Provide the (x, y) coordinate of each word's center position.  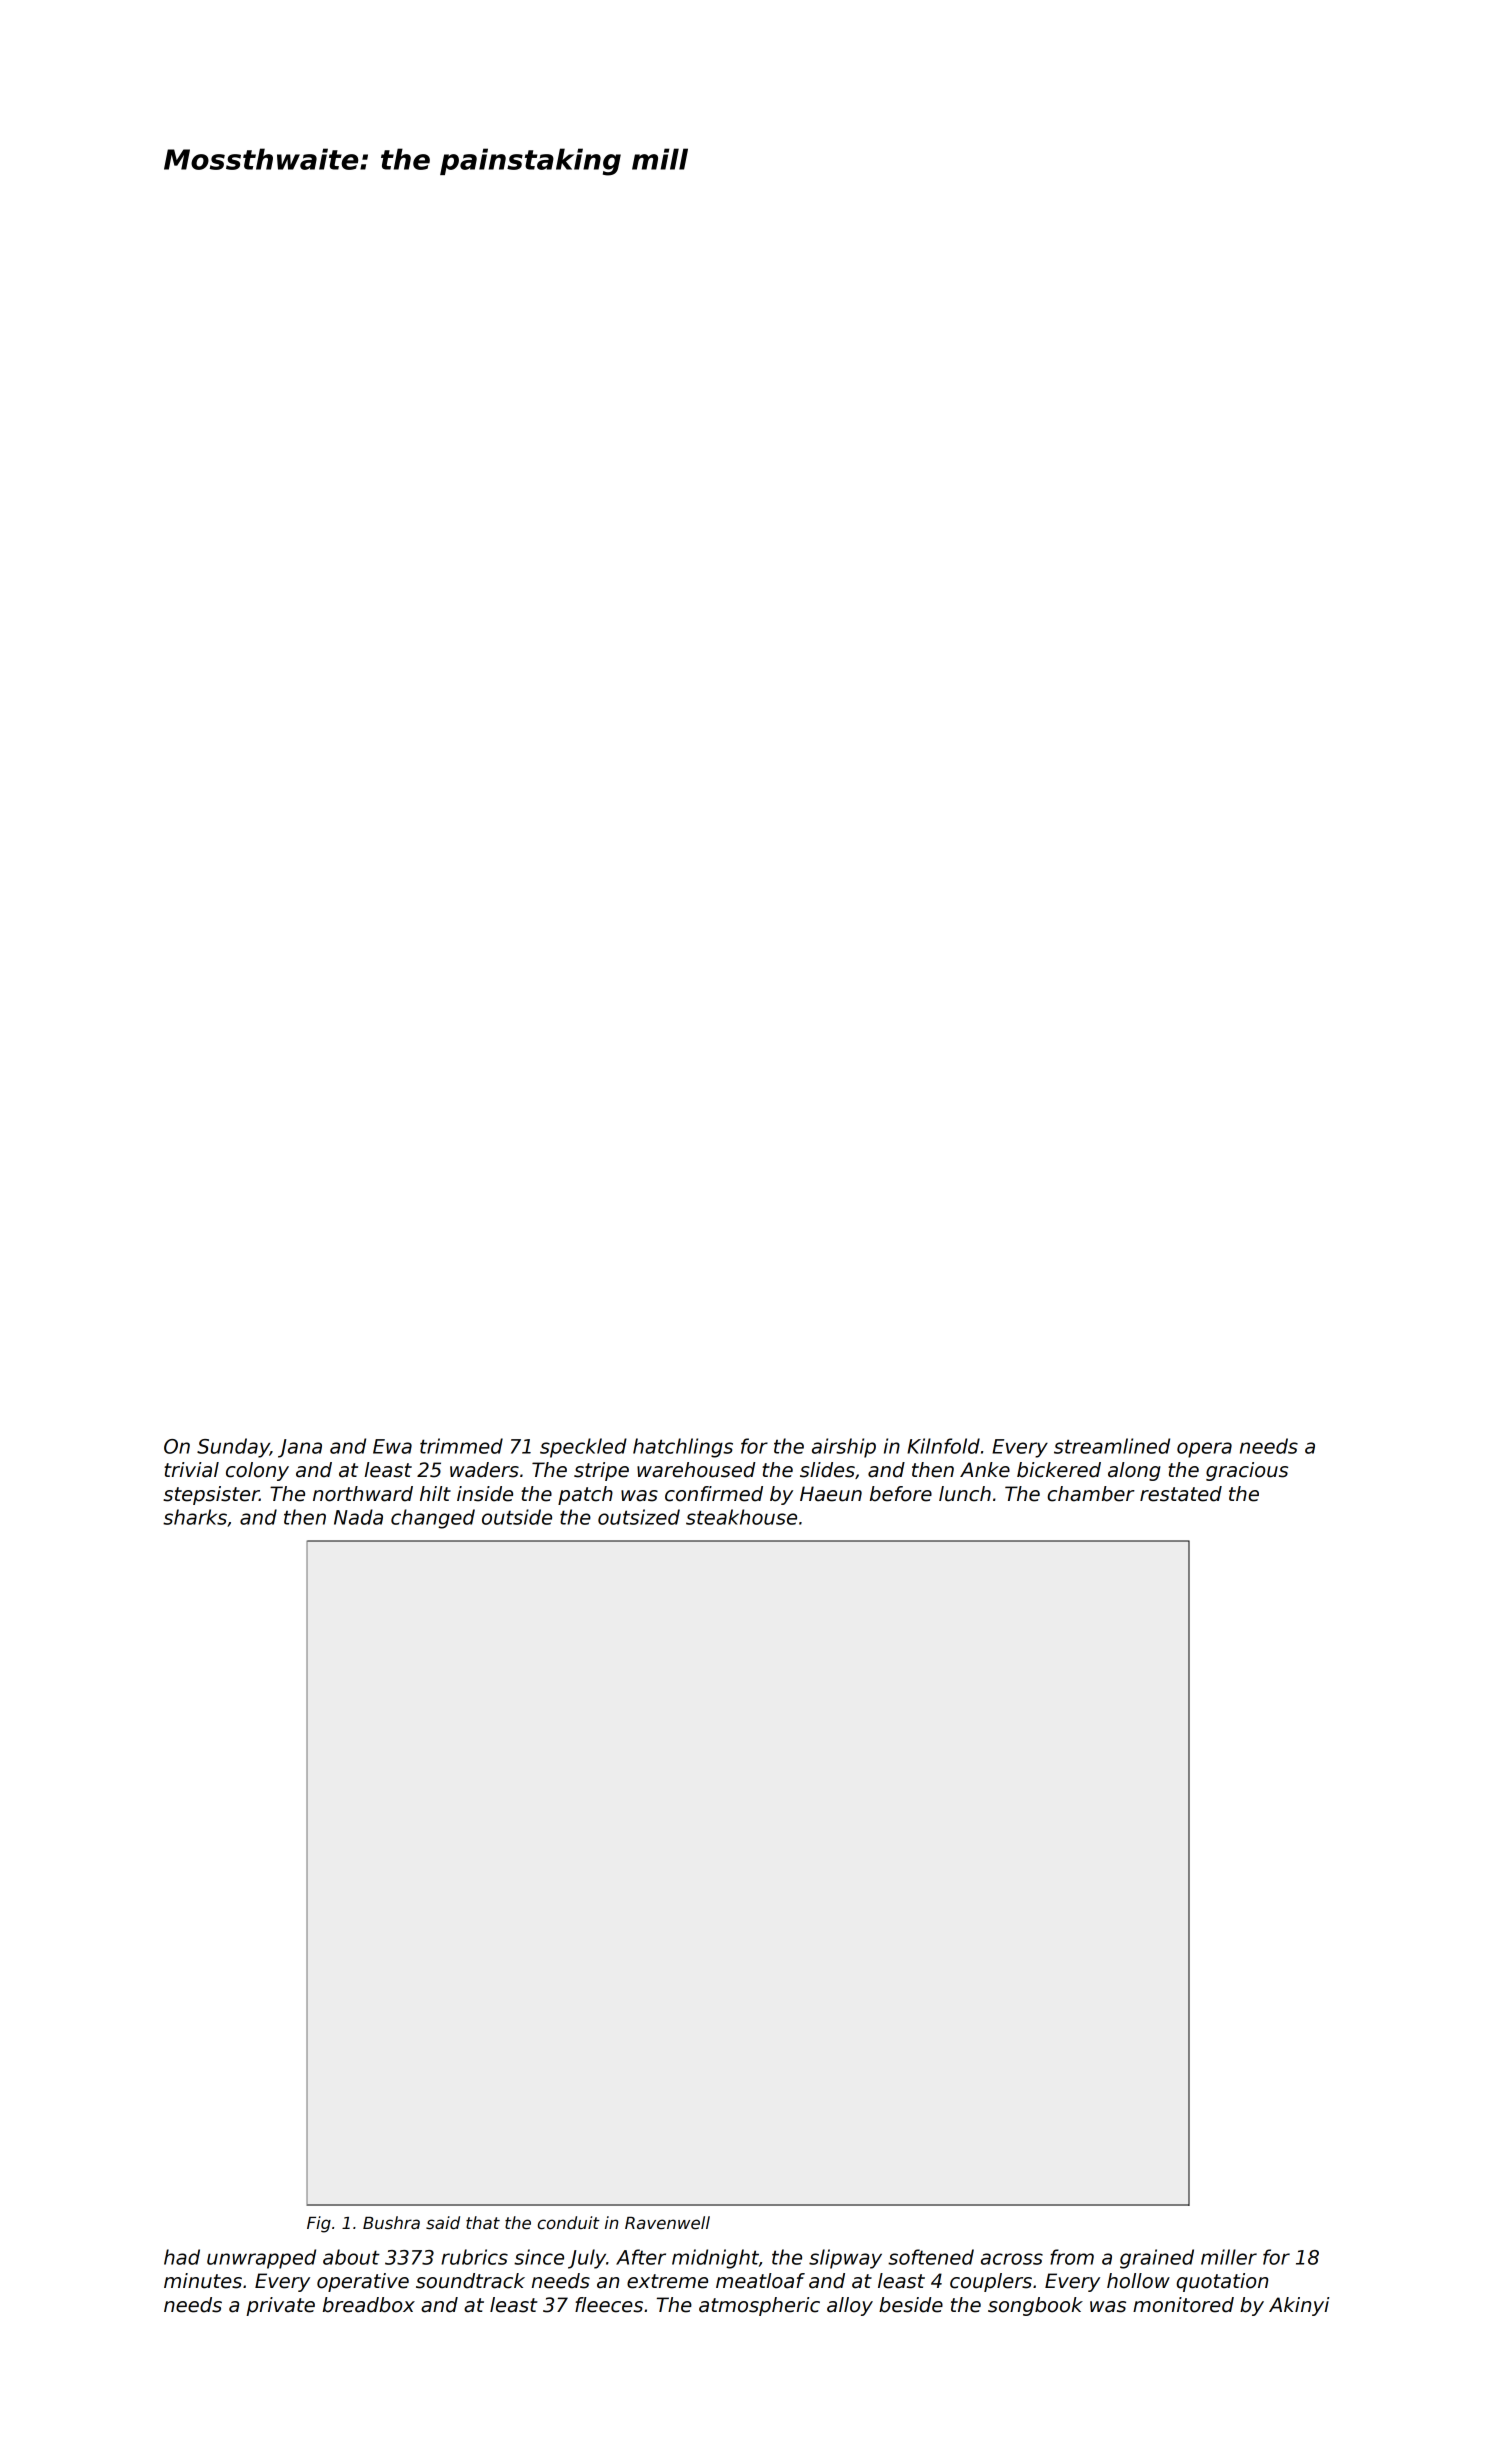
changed (433, 1519)
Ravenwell (667, 2223)
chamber (1091, 1494)
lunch (965, 1494)
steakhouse (741, 1517)
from (1072, 2257)
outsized (639, 1517)
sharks (195, 1517)
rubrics (474, 2257)
